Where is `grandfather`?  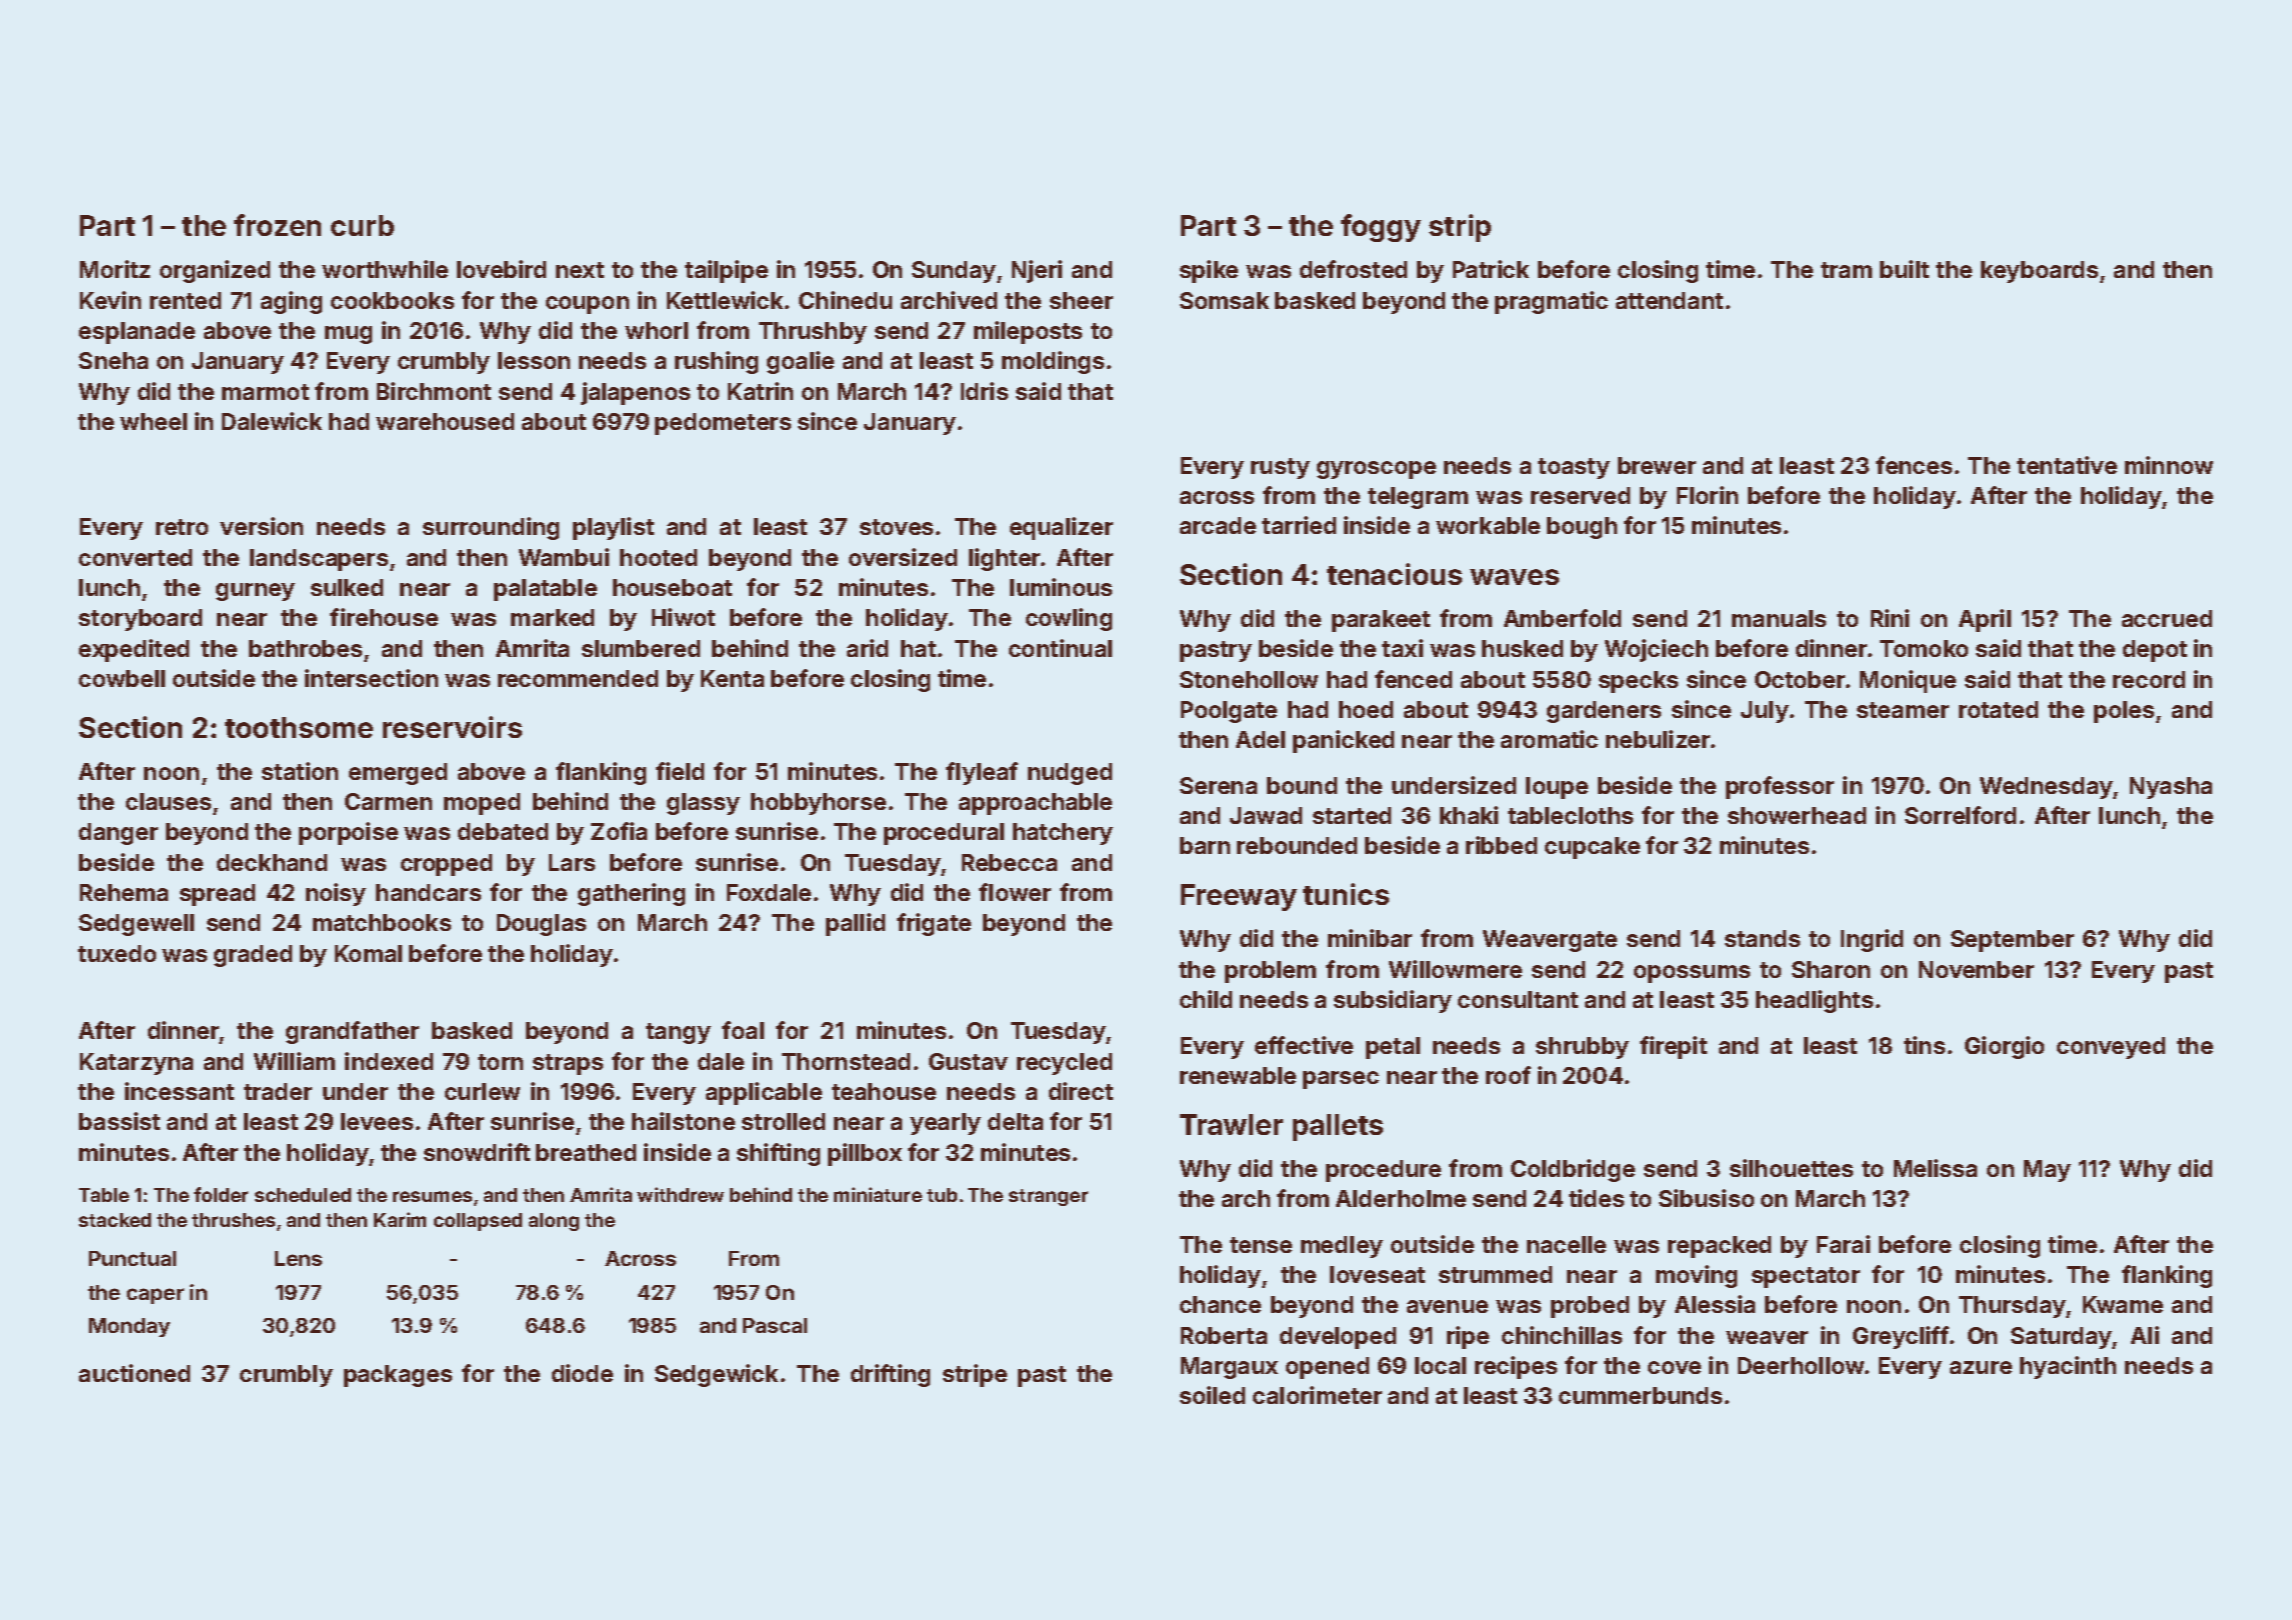 grandfather is located at coordinates (352, 1032).
